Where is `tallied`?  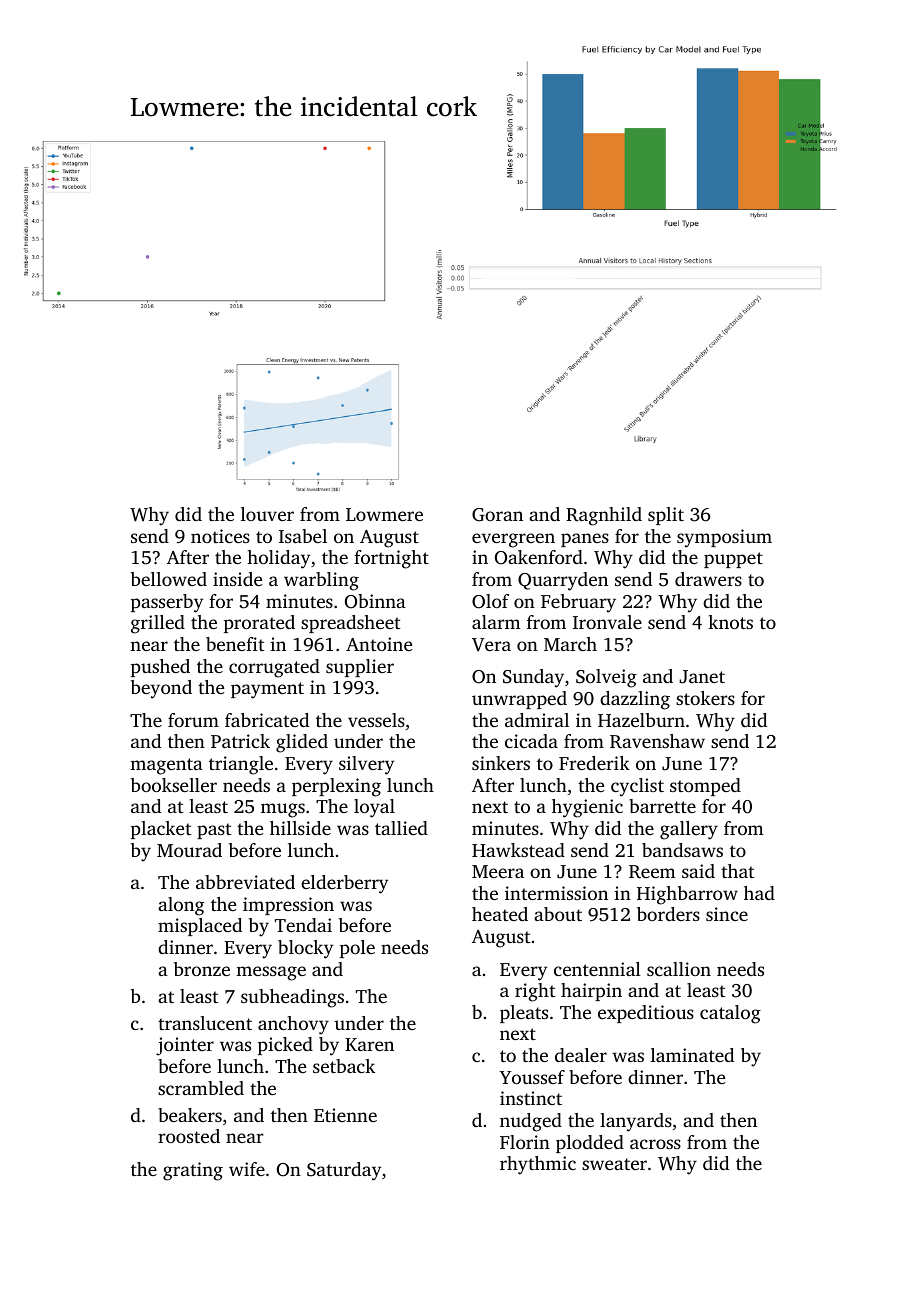
tallied is located at coordinates (401, 828).
